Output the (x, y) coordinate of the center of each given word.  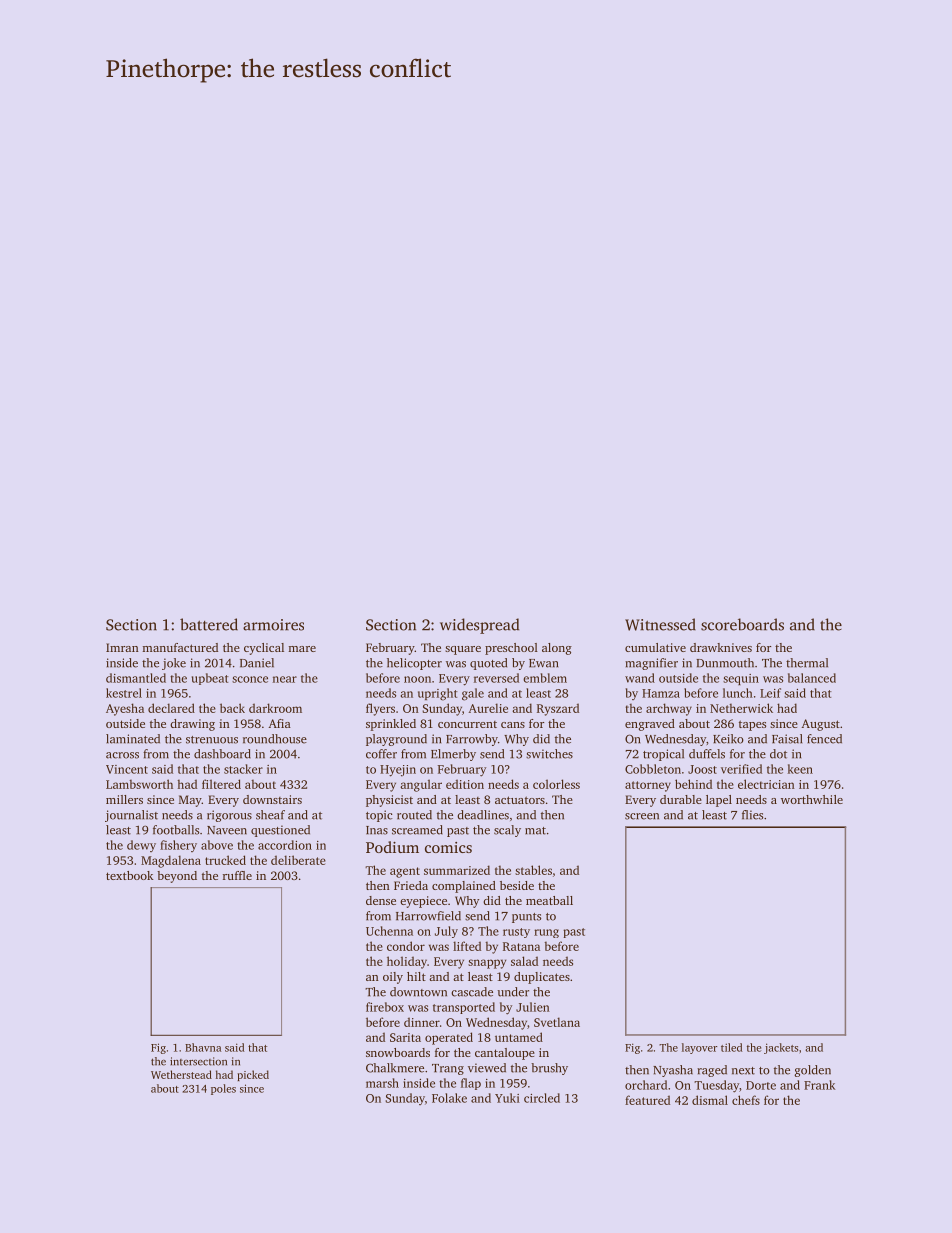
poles (223, 1089)
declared (171, 708)
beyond (177, 877)
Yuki (507, 1098)
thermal (807, 663)
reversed (496, 678)
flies (752, 815)
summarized (457, 870)
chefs (746, 1100)
